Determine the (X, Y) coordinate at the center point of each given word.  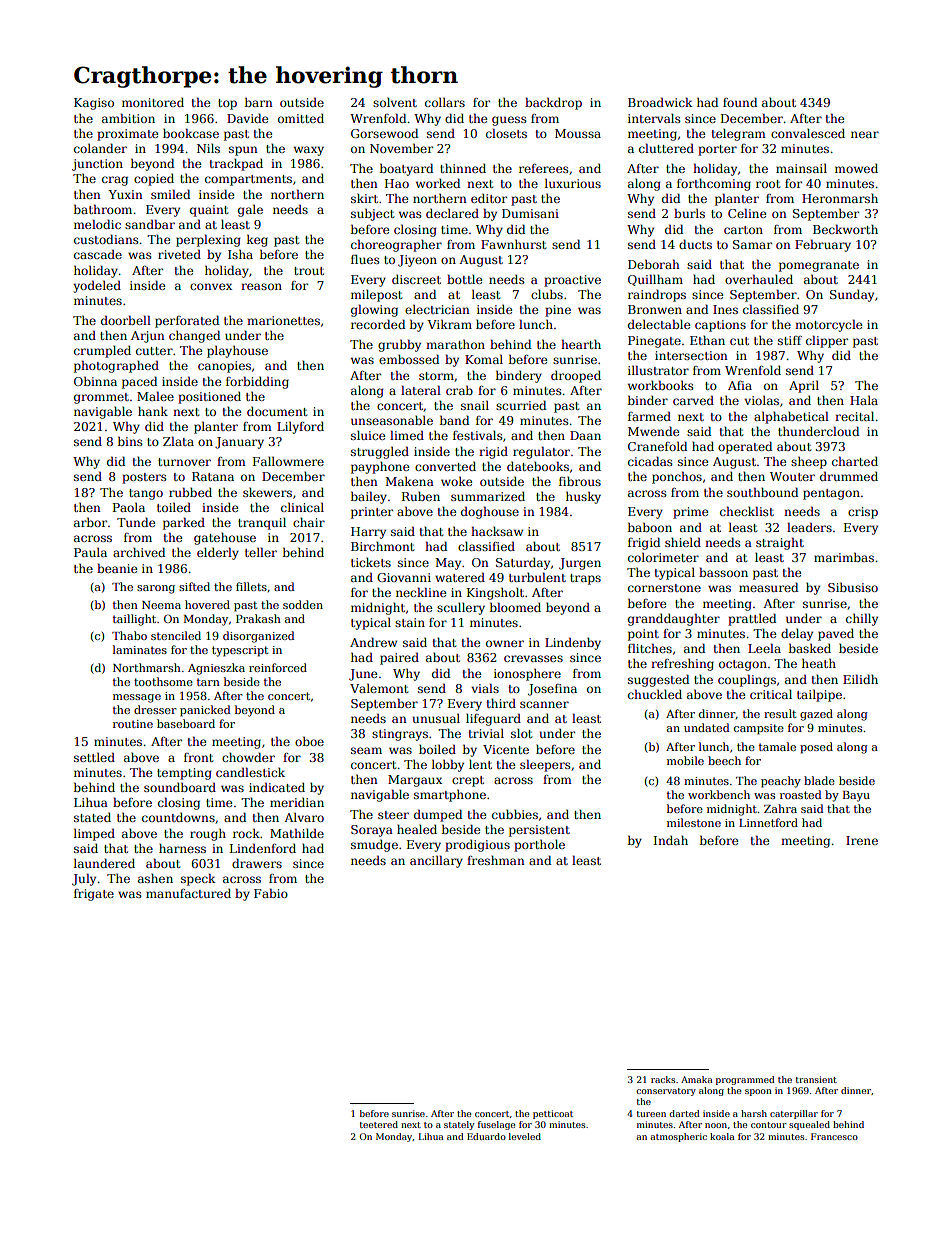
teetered (379, 1124)
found (740, 102)
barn (259, 102)
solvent (395, 102)
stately (459, 1125)
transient (816, 1079)
